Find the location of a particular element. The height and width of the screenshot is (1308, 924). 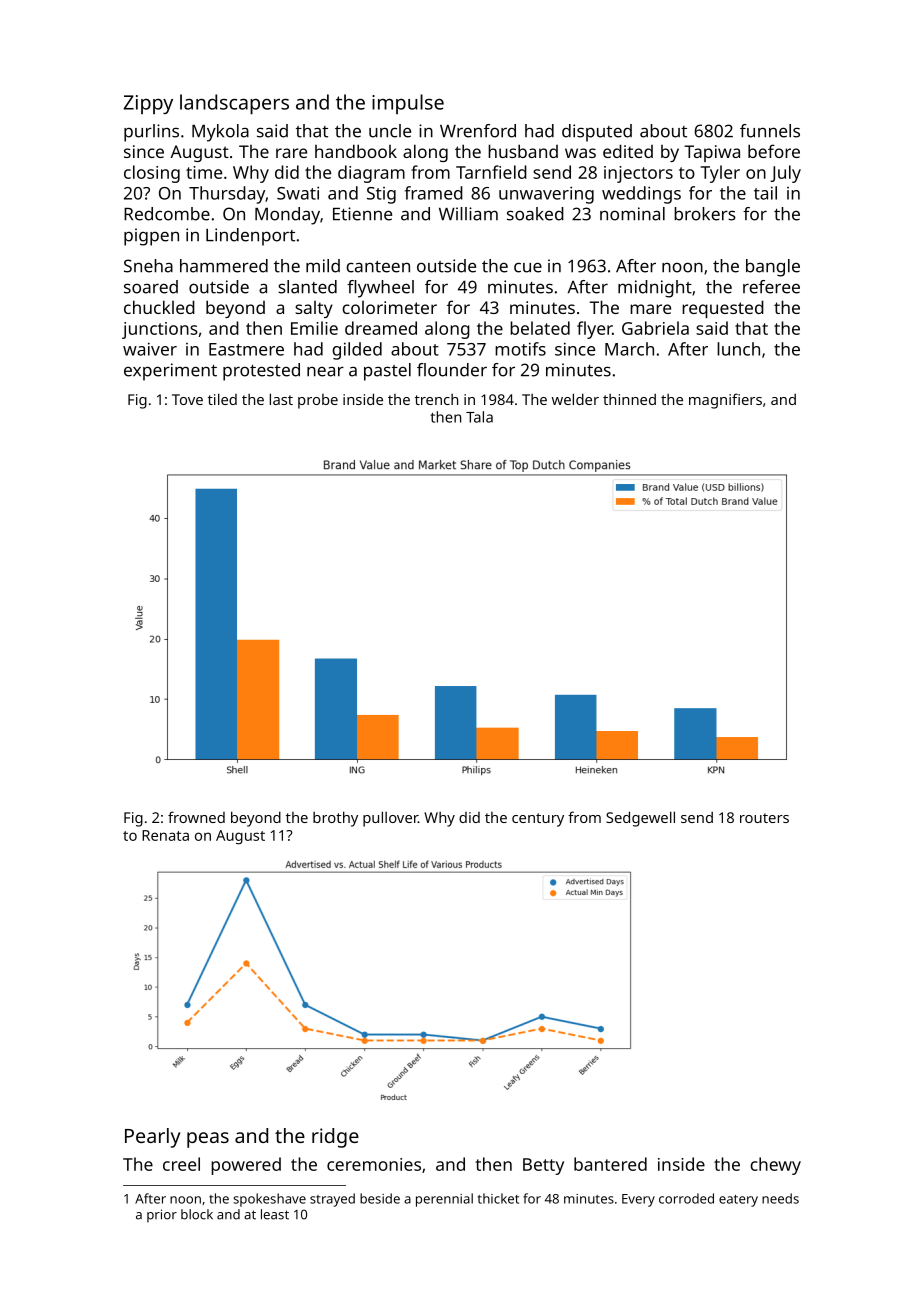

disputed is located at coordinates (597, 133).
